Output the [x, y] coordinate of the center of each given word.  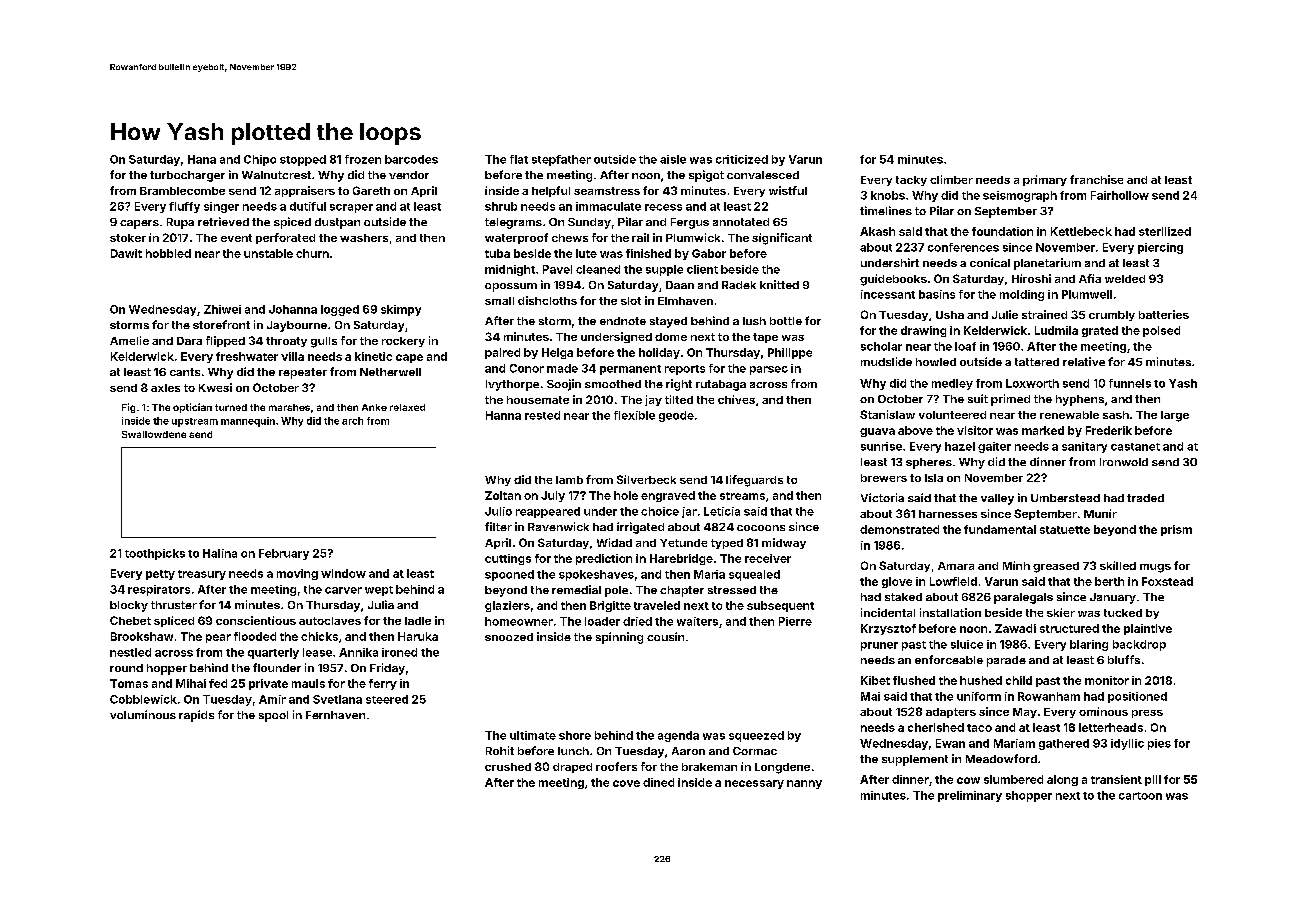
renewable [1069, 415]
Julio [498, 511]
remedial [576, 589]
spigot [706, 176]
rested [542, 415]
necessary [754, 784]
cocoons [761, 528]
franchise [1096, 179]
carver [343, 590]
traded [1145, 498]
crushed [508, 767]
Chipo [260, 160]
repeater [303, 373]
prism [1176, 530]
